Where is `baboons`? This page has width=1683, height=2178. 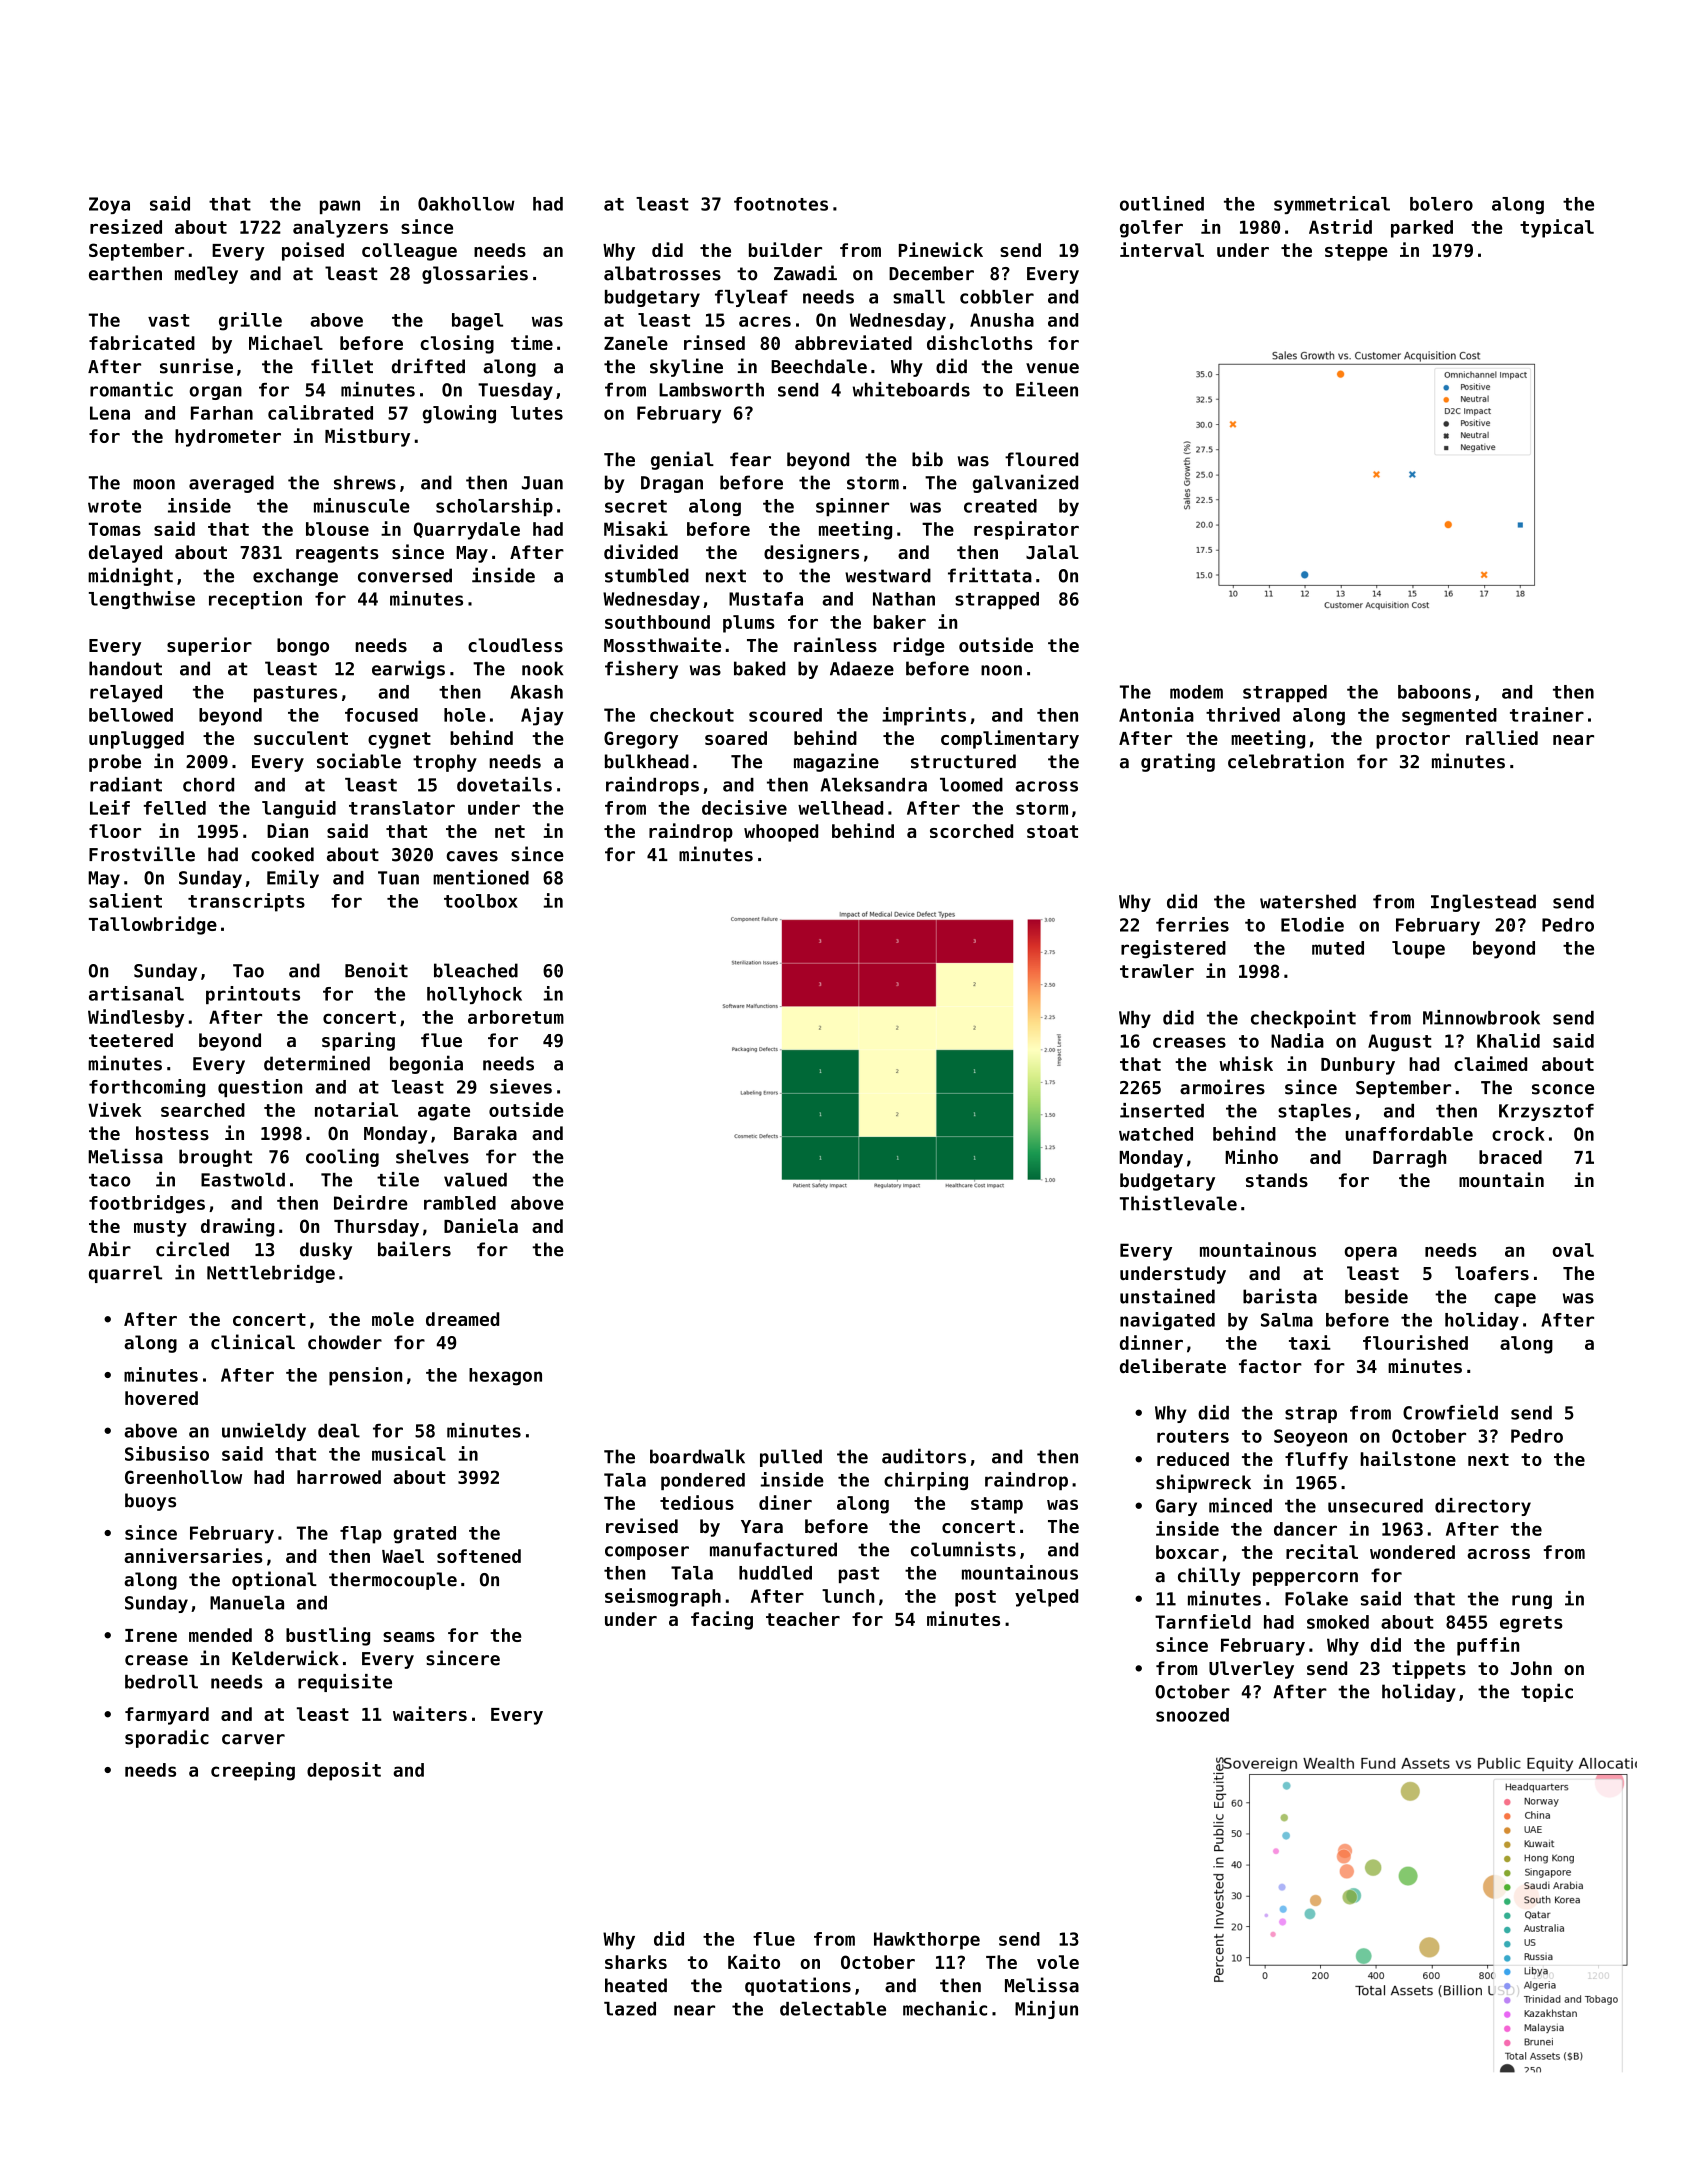 baboons is located at coordinates (1434, 692).
